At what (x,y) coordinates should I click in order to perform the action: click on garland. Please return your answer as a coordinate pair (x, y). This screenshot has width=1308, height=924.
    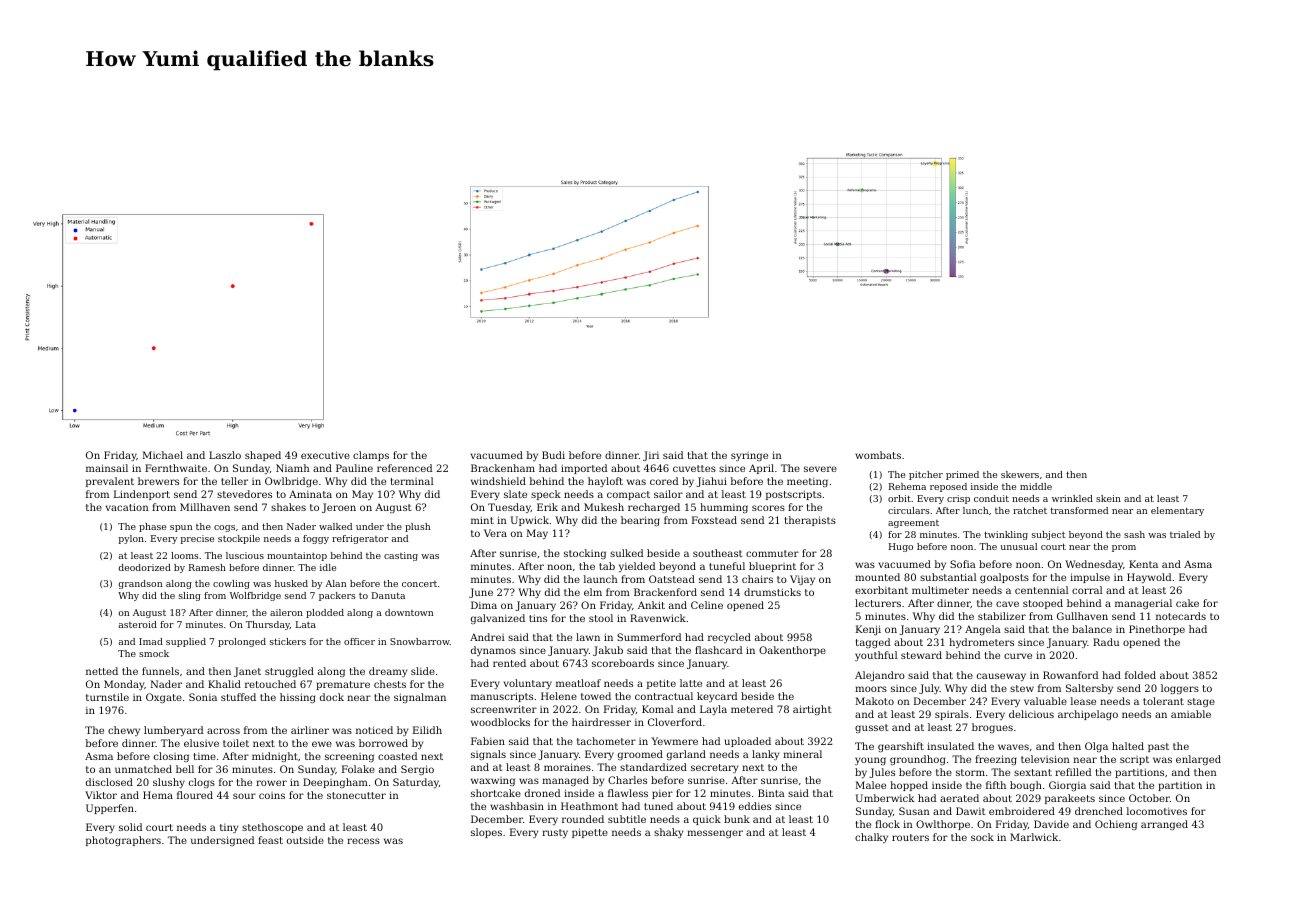
    Looking at the image, I should click on (686, 755).
